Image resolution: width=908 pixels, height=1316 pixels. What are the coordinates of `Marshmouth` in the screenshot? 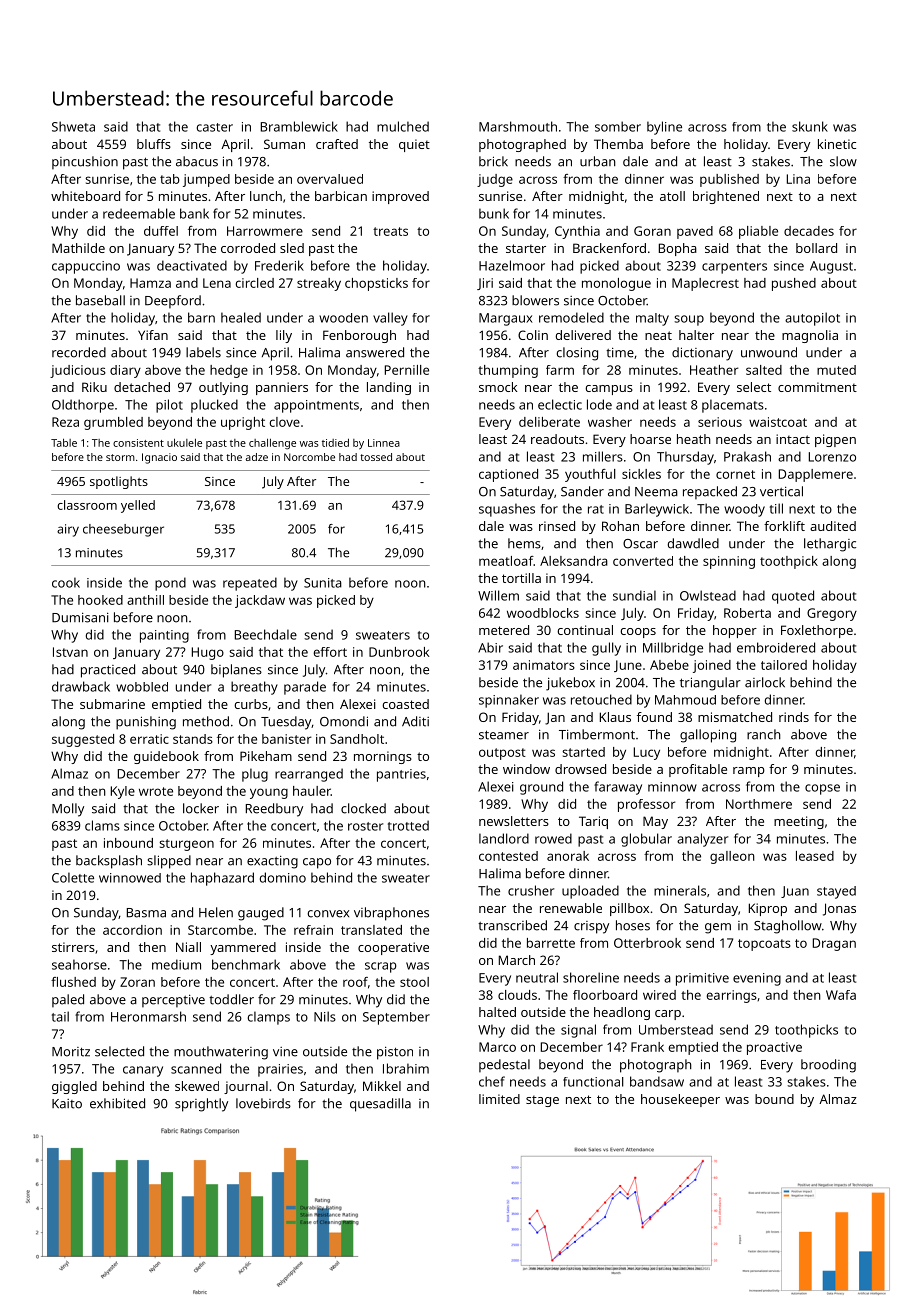 It's located at (518, 126).
